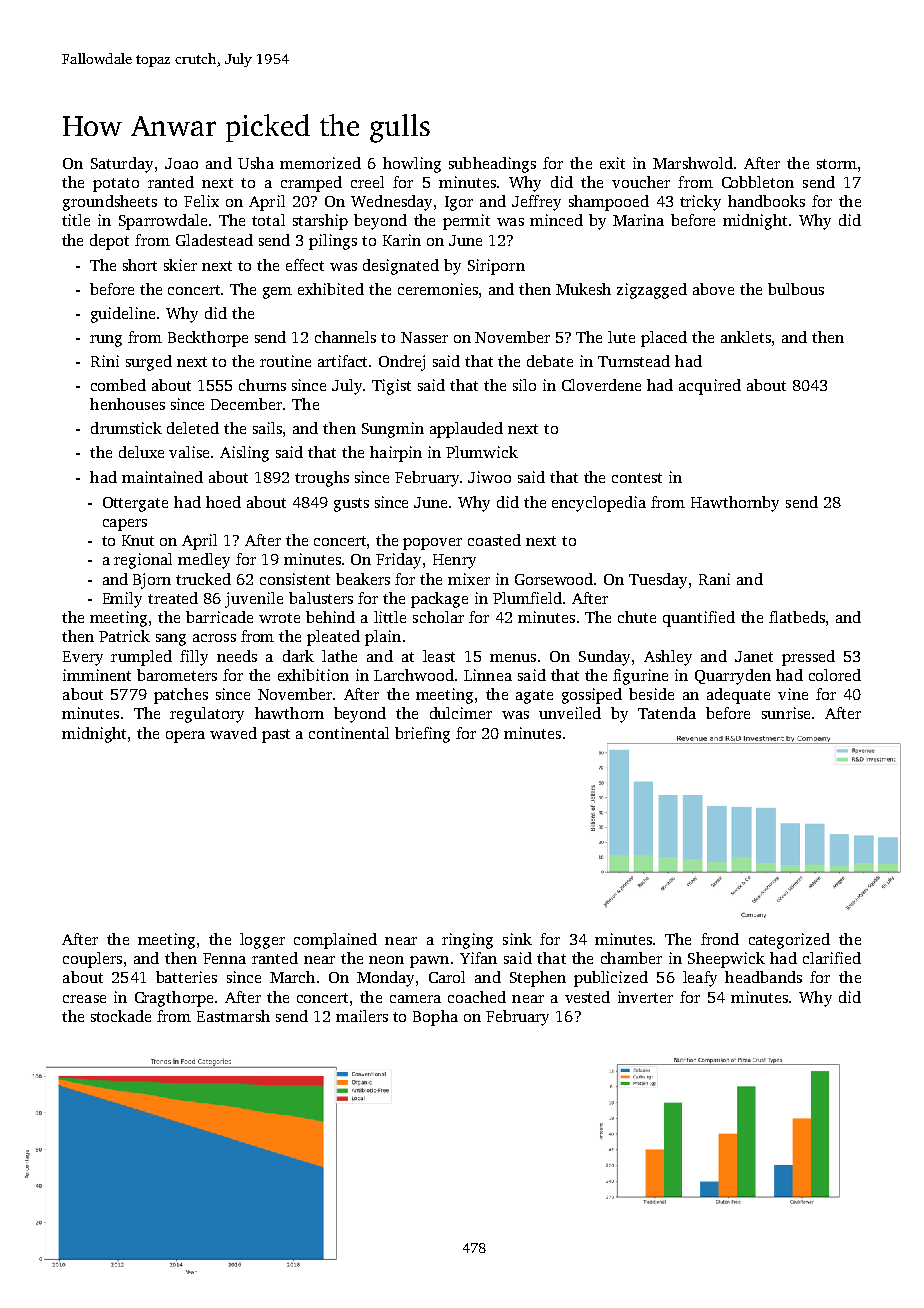  Describe the element at coordinates (641, 182) in the screenshot. I see `voucher` at that location.
